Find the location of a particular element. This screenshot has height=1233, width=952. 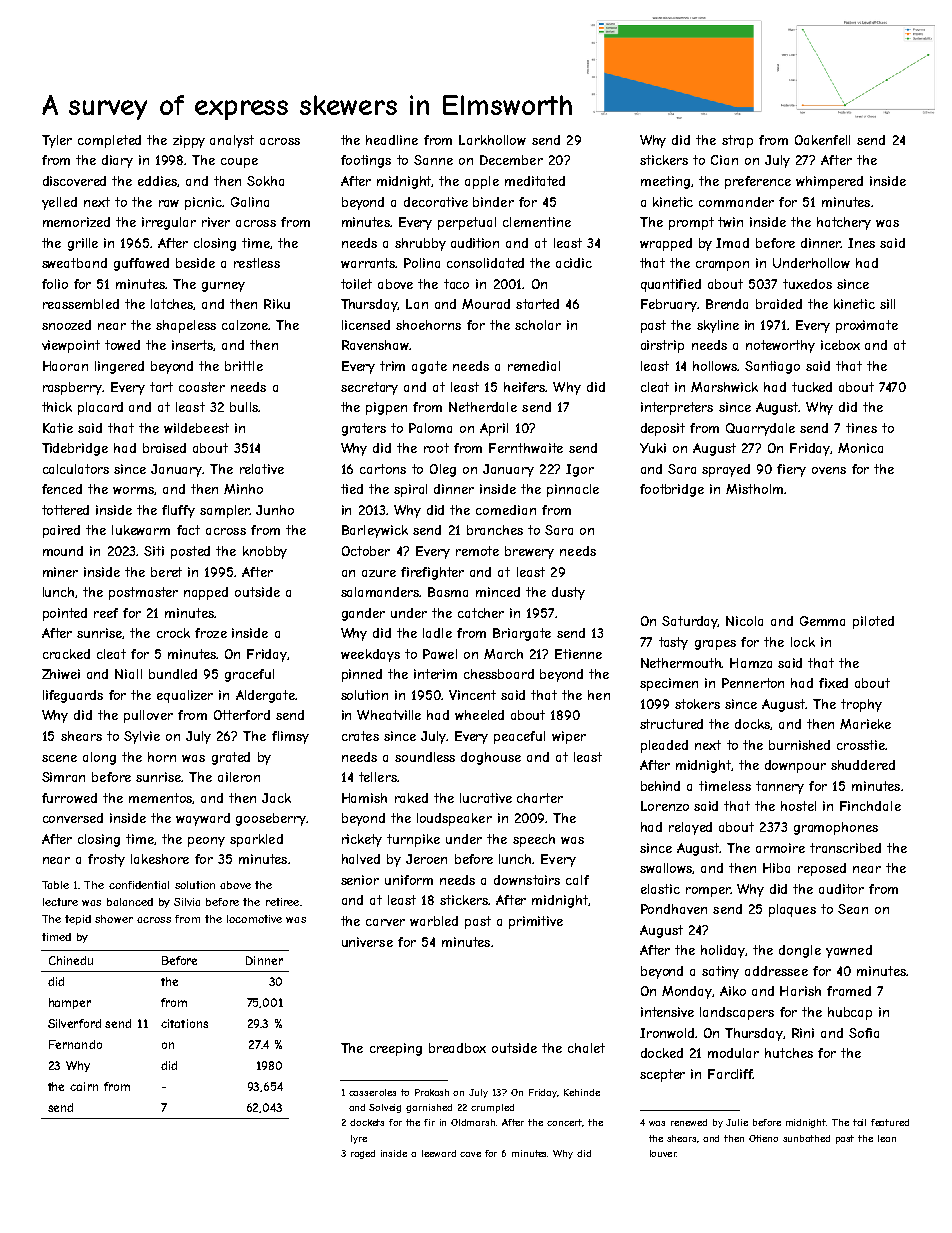

cairn is located at coordinates (84, 1086).
